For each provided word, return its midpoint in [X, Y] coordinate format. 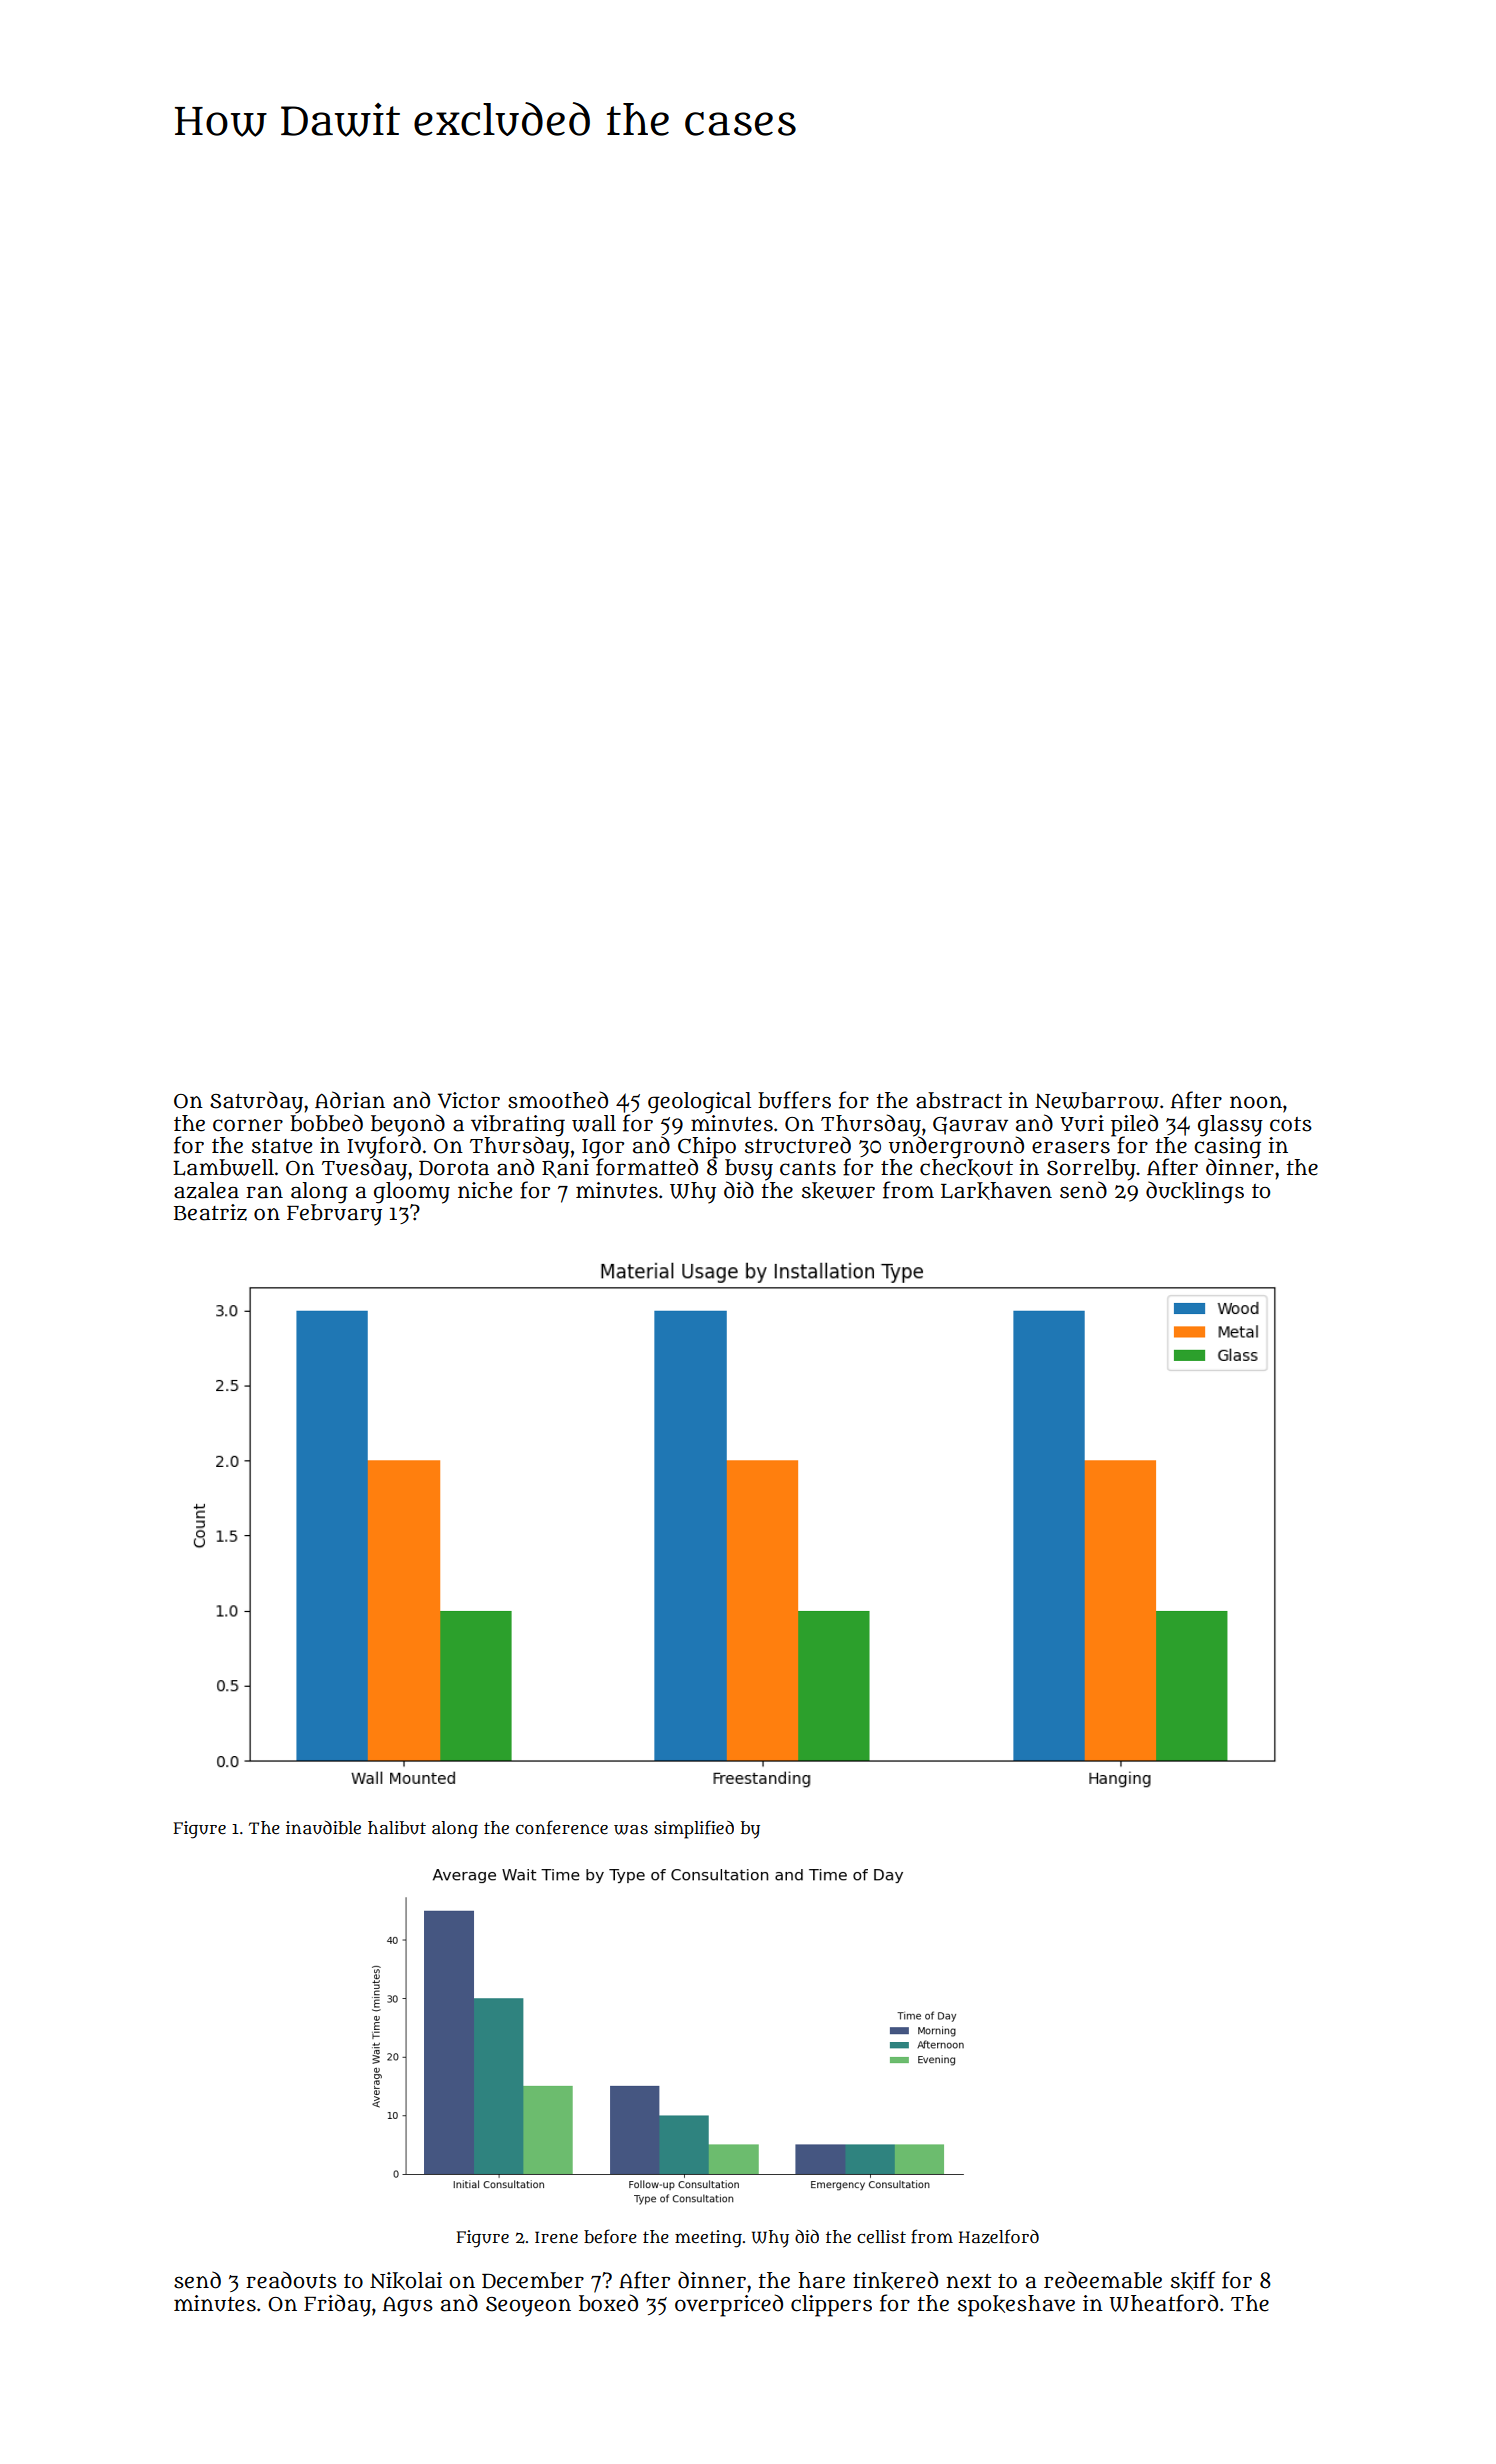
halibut [397, 1828]
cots [1291, 1124]
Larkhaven [996, 1191]
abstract [959, 1100]
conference [562, 1827]
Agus [408, 2306]
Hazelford [999, 2236]
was [631, 1830]
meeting [708, 2239]
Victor [469, 1100]
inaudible [323, 1828]
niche [485, 1190]
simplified [694, 1829]
